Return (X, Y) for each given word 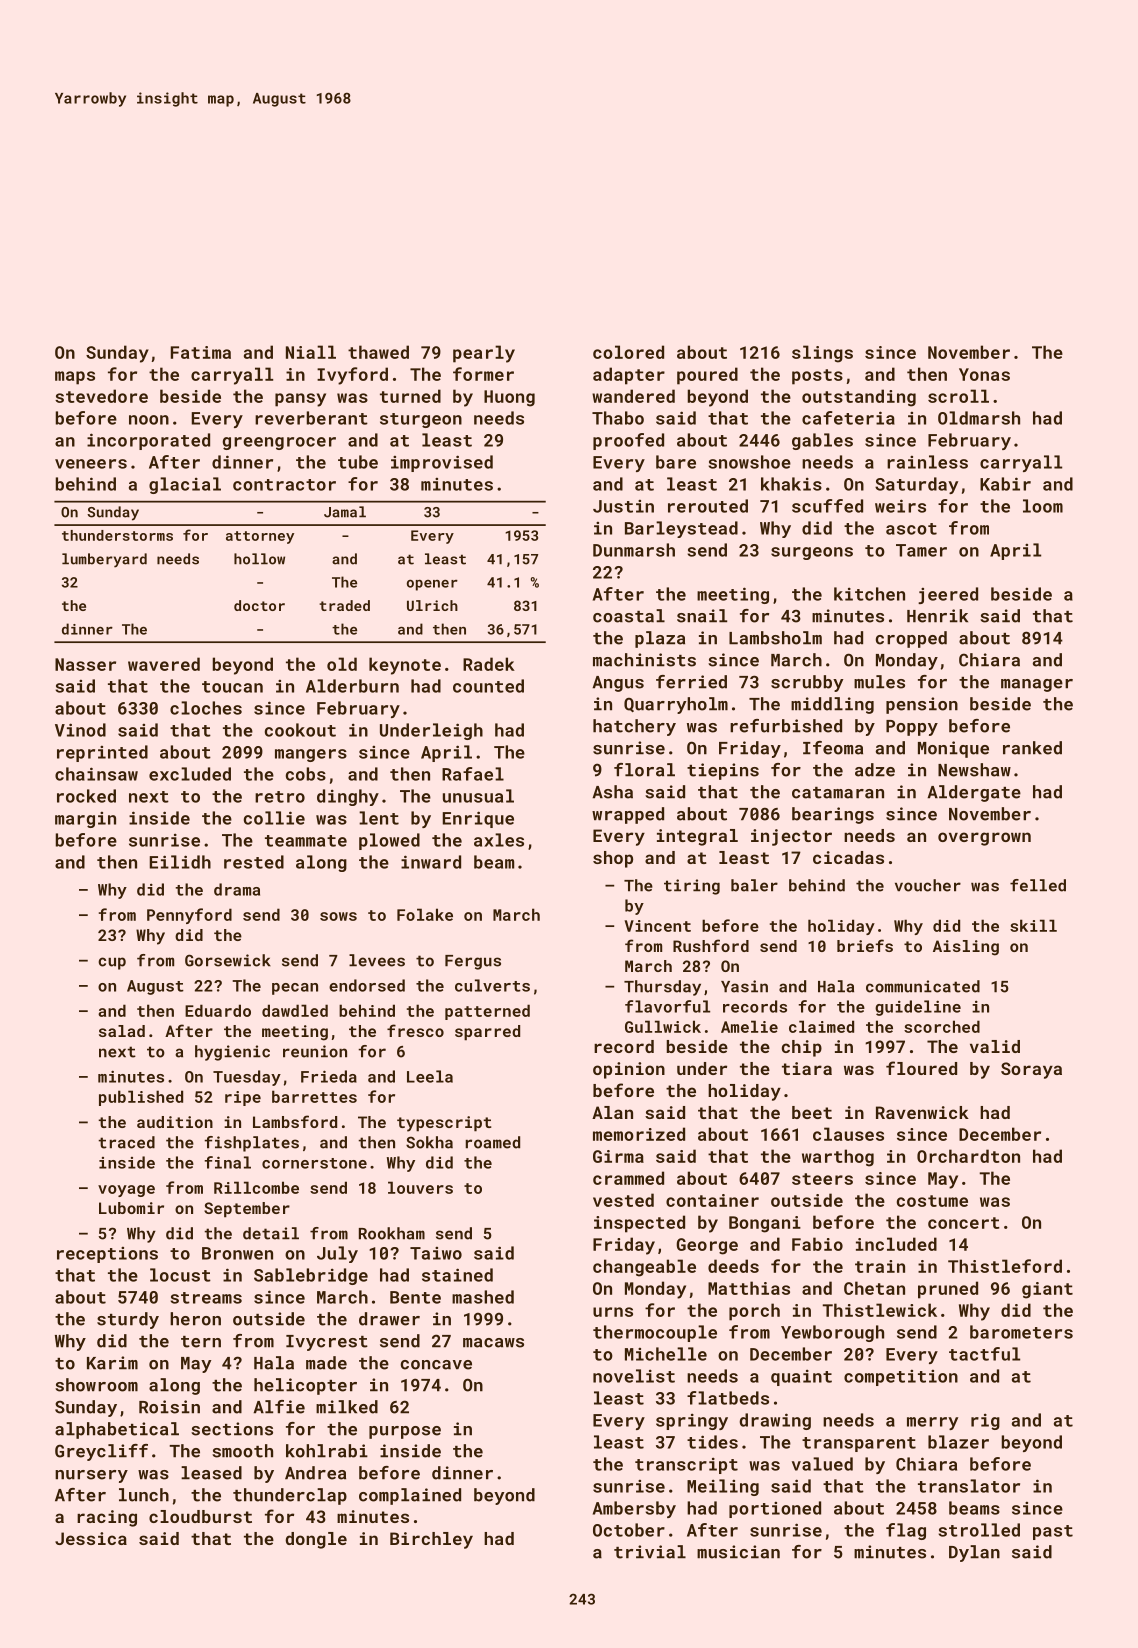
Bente (415, 1297)
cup (112, 963)
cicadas (848, 857)
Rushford (711, 945)
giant (1047, 1290)
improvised (442, 463)
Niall (311, 352)
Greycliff (101, 1452)
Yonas (984, 374)
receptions (107, 1255)
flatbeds (728, 1398)
